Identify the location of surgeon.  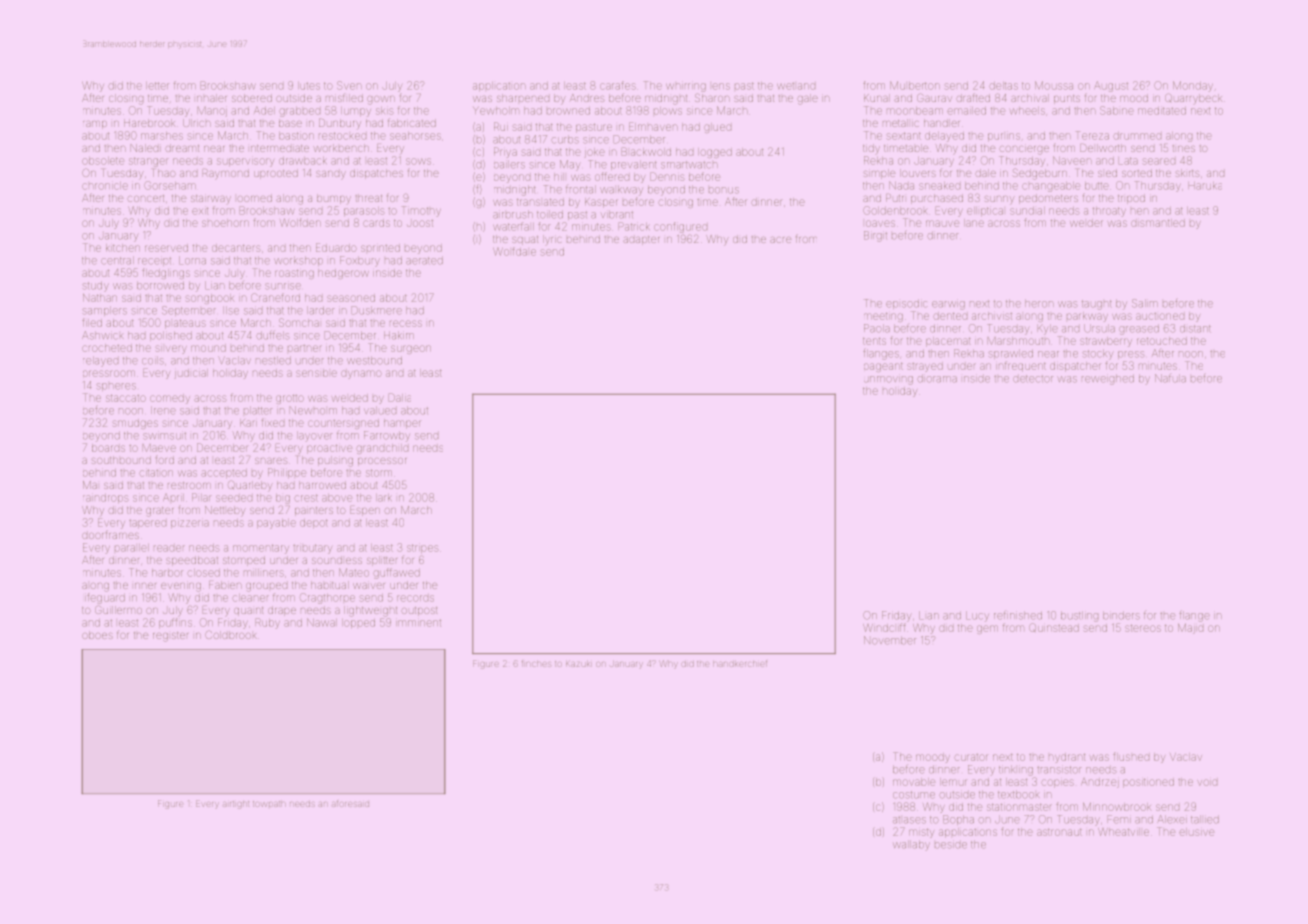
(411, 349).
